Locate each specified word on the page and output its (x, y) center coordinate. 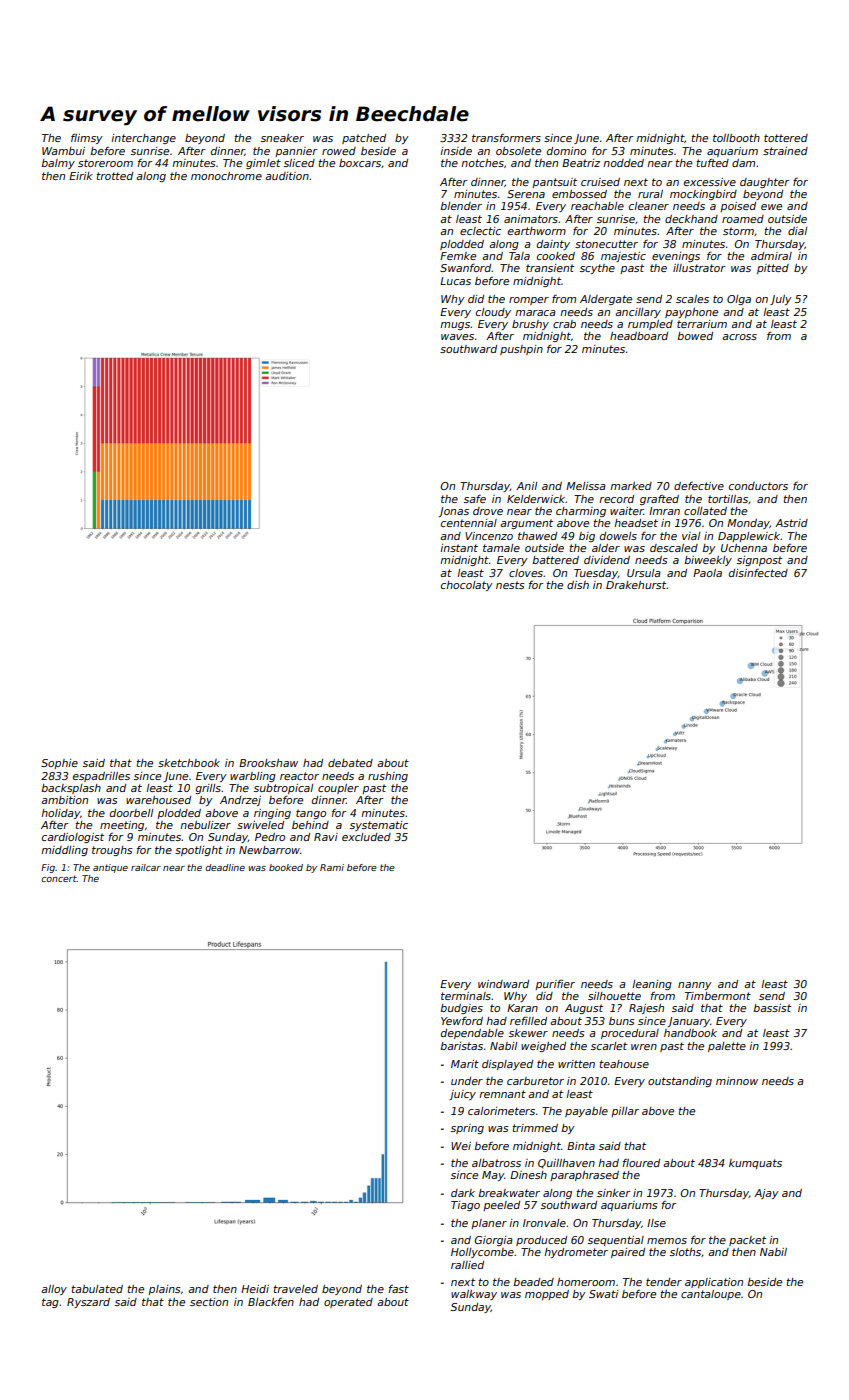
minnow (737, 1081)
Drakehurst (636, 585)
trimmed (535, 1128)
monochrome (226, 176)
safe (475, 499)
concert (59, 878)
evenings (676, 257)
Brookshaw (268, 763)
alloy (54, 1290)
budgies (461, 1009)
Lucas (455, 281)
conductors (758, 486)
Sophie (59, 764)
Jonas (454, 512)
